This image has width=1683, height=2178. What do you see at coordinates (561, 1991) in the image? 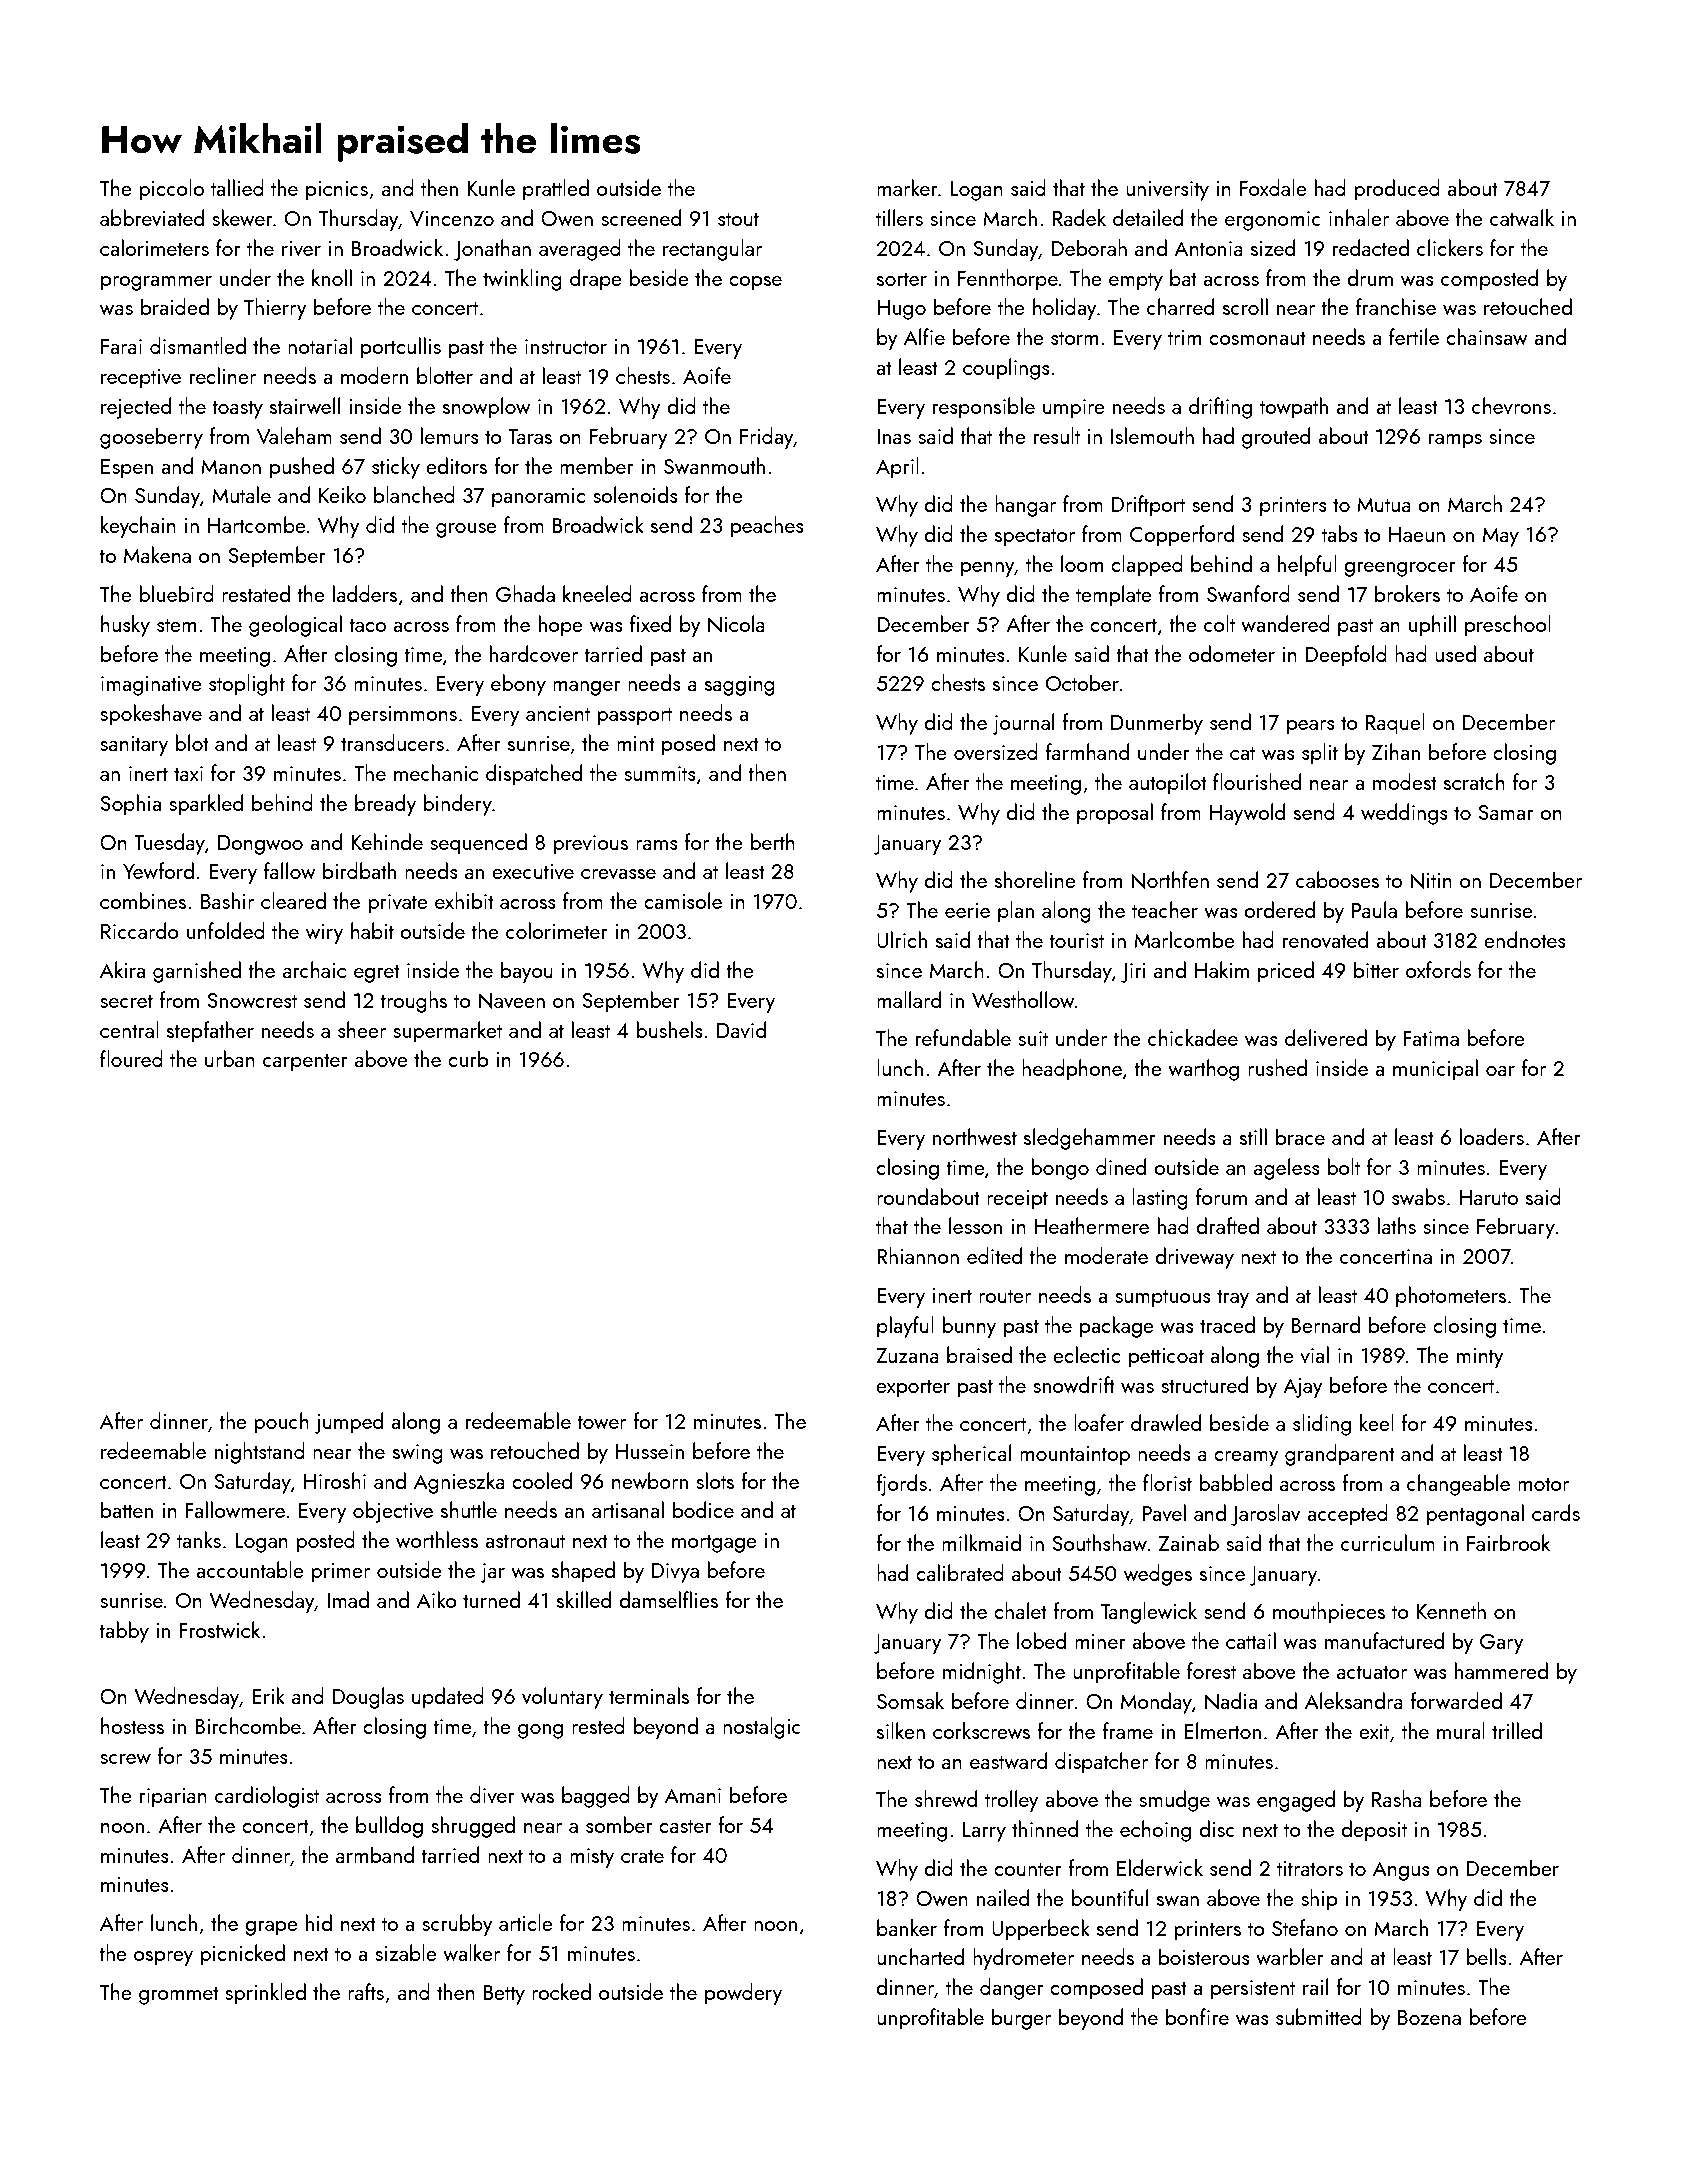
I see `rocked` at bounding box center [561, 1991].
